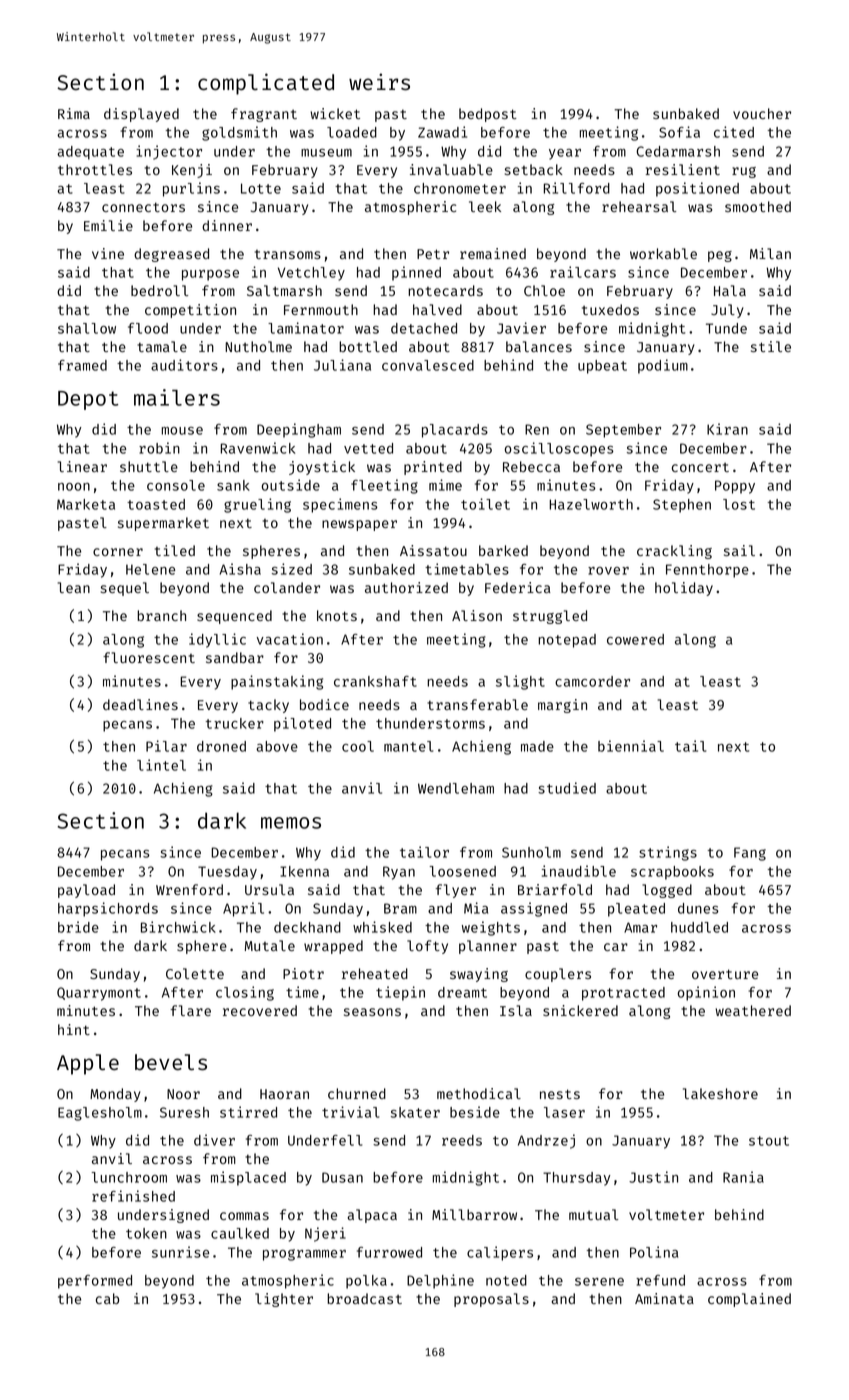 This screenshot has height=1400, width=849. Describe the element at coordinates (302, 724) in the screenshot. I see `piloted` at that location.
